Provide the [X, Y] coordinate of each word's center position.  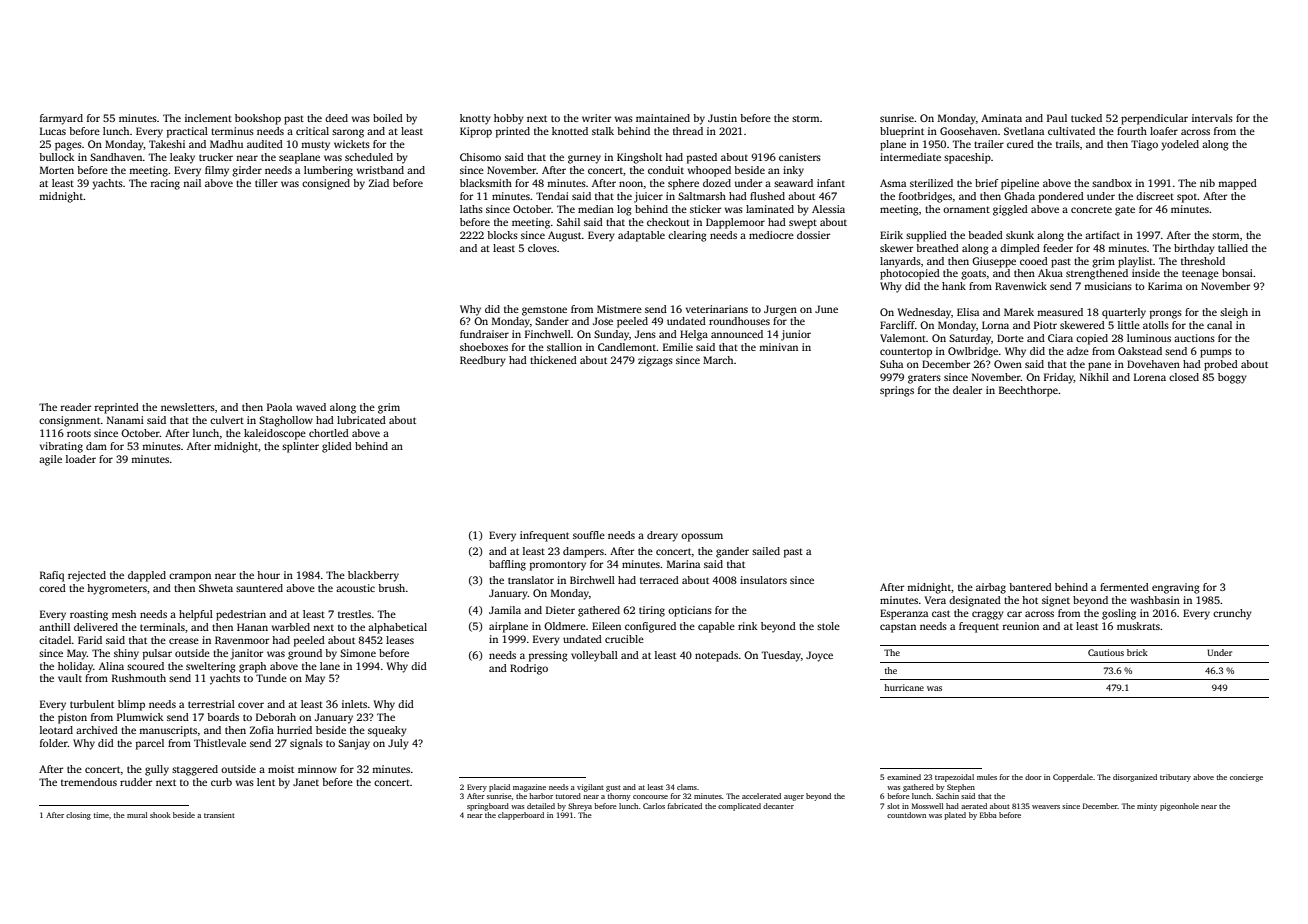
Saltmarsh [702, 196]
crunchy [1232, 614]
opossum [702, 537]
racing [165, 184]
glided [337, 447]
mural [137, 815]
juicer [648, 197]
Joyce [819, 656]
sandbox [1112, 183]
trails [1068, 144]
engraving [1176, 588]
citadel [55, 640]
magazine [529, 788]
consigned [326, 184]
